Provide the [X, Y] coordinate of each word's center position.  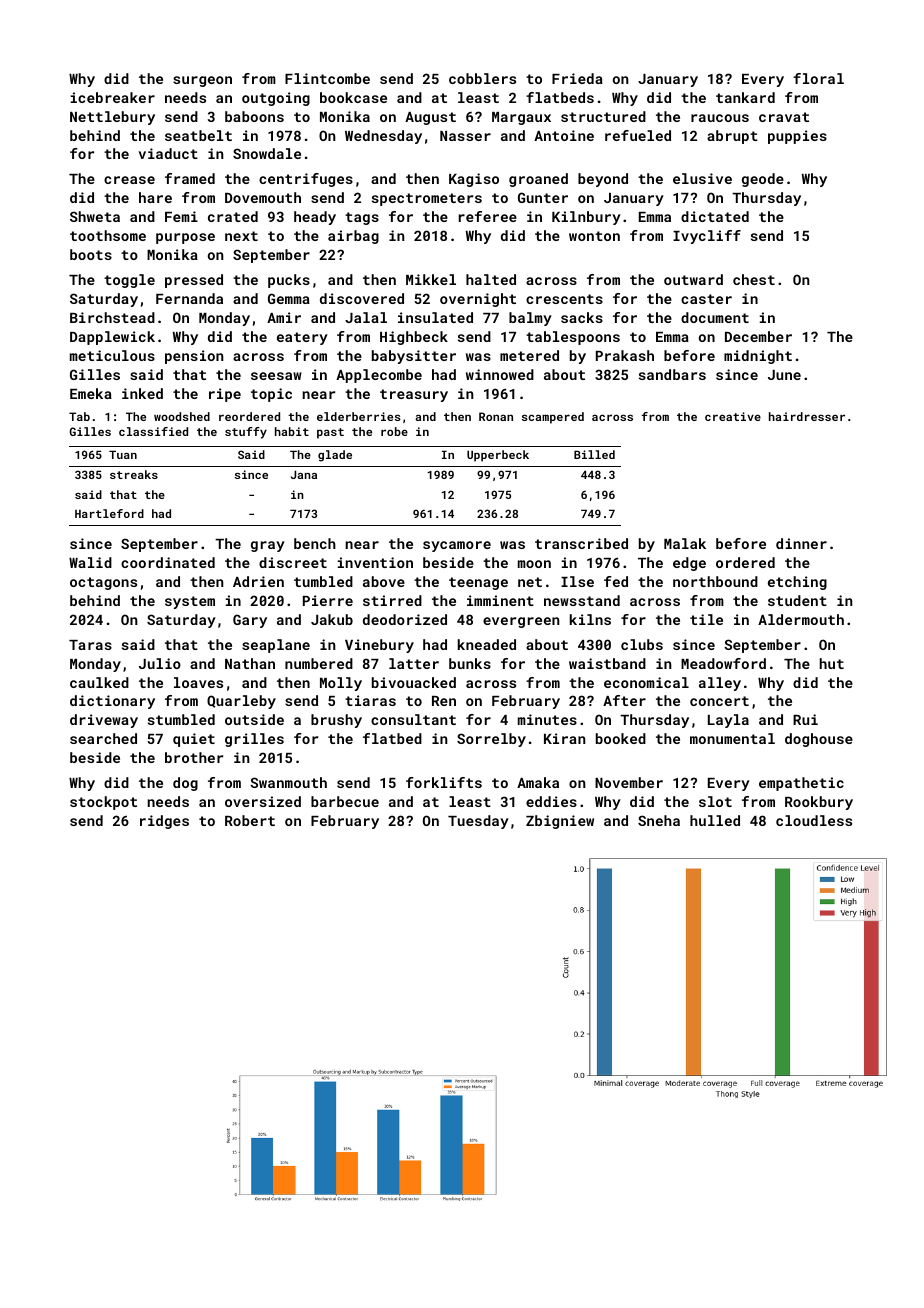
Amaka [538, 782]
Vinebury [379, 646]
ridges [164, 822]
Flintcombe [327, 78]
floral [818, 78]
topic [271, 395]
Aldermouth [801, 619]
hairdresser [807, 416]
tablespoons [573, 338]
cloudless [814, 820]
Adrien [258, 581]
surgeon [202, 81]
